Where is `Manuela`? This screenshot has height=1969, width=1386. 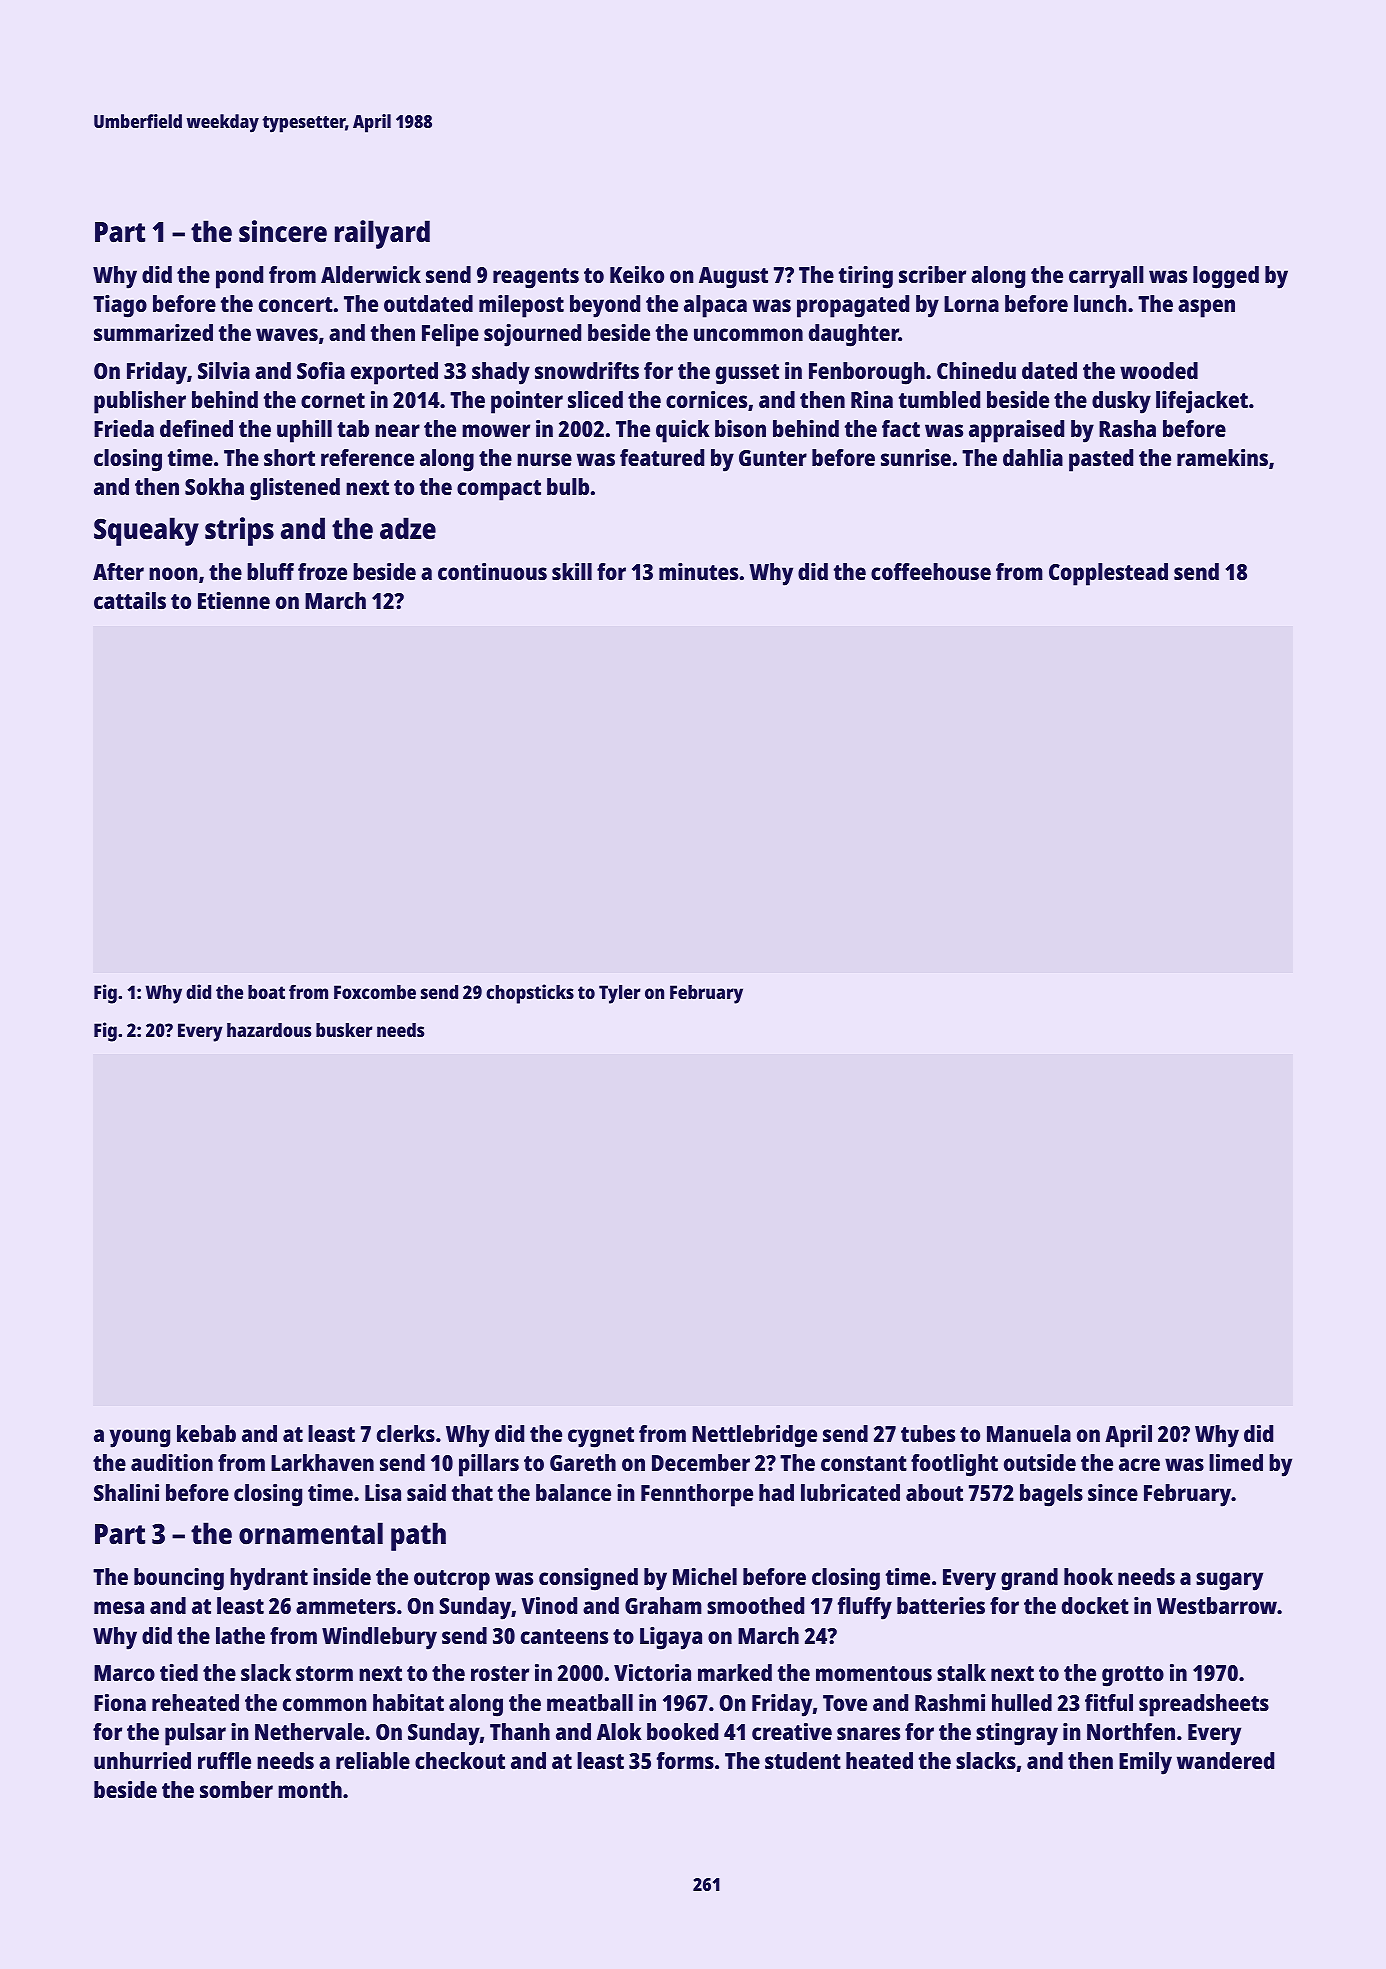 Manuela is located at coordinates (1029, 1433).
